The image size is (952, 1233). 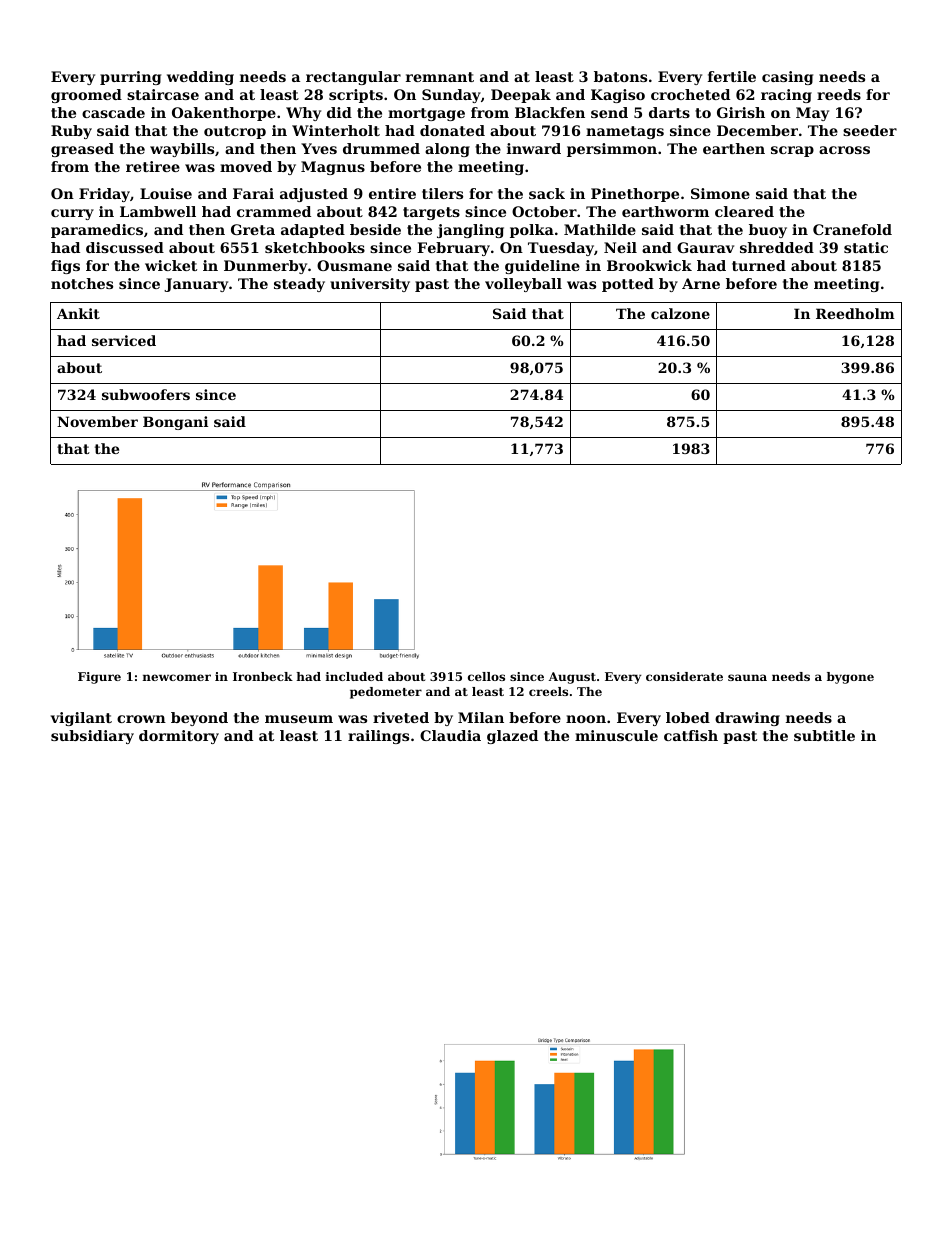 What do you see at coordinates (855, 313) in the document?
I see `Reedholm` at bounding box center [855, 313].
